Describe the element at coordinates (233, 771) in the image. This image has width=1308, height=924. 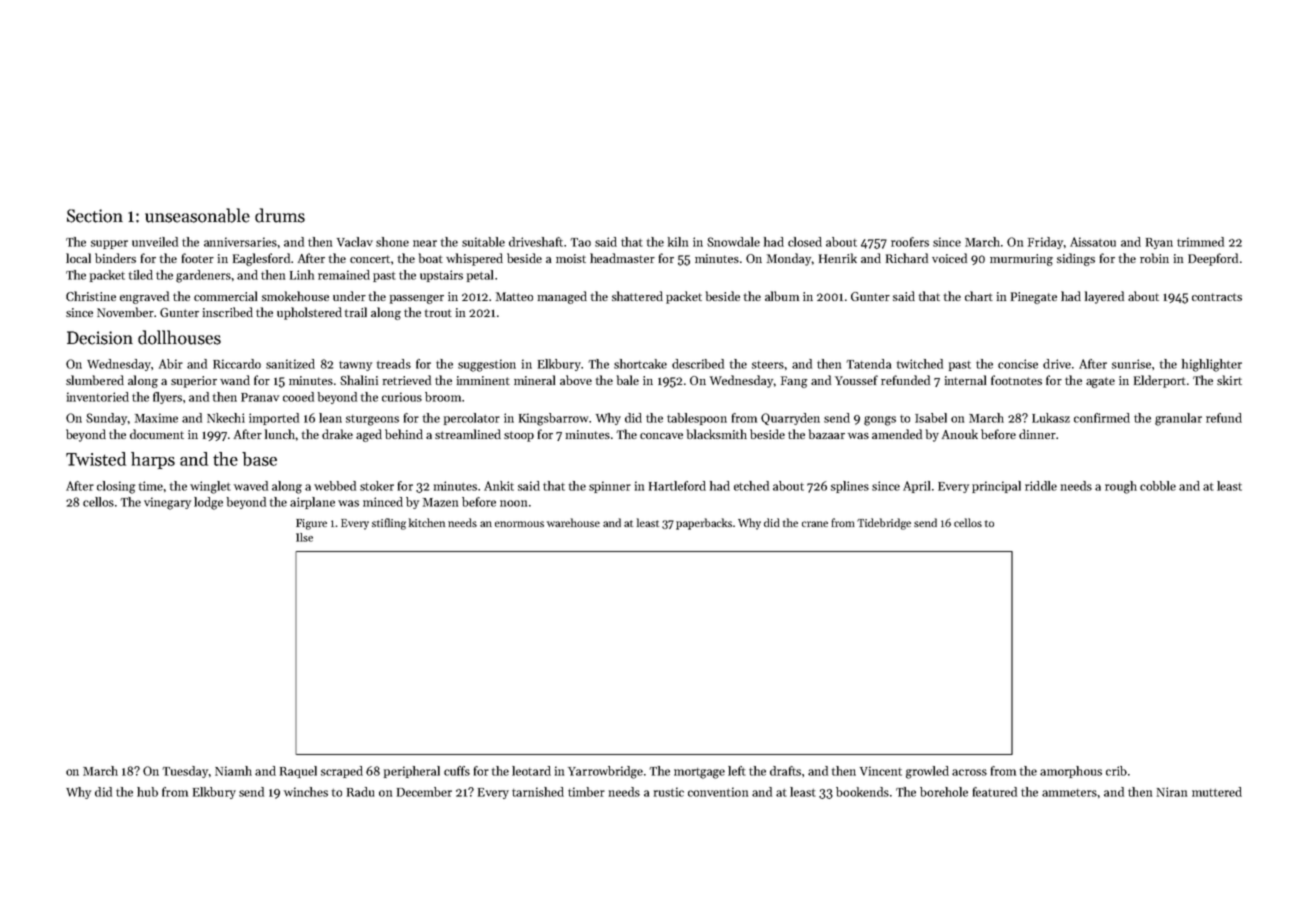
I see `Niamh` at that location.
